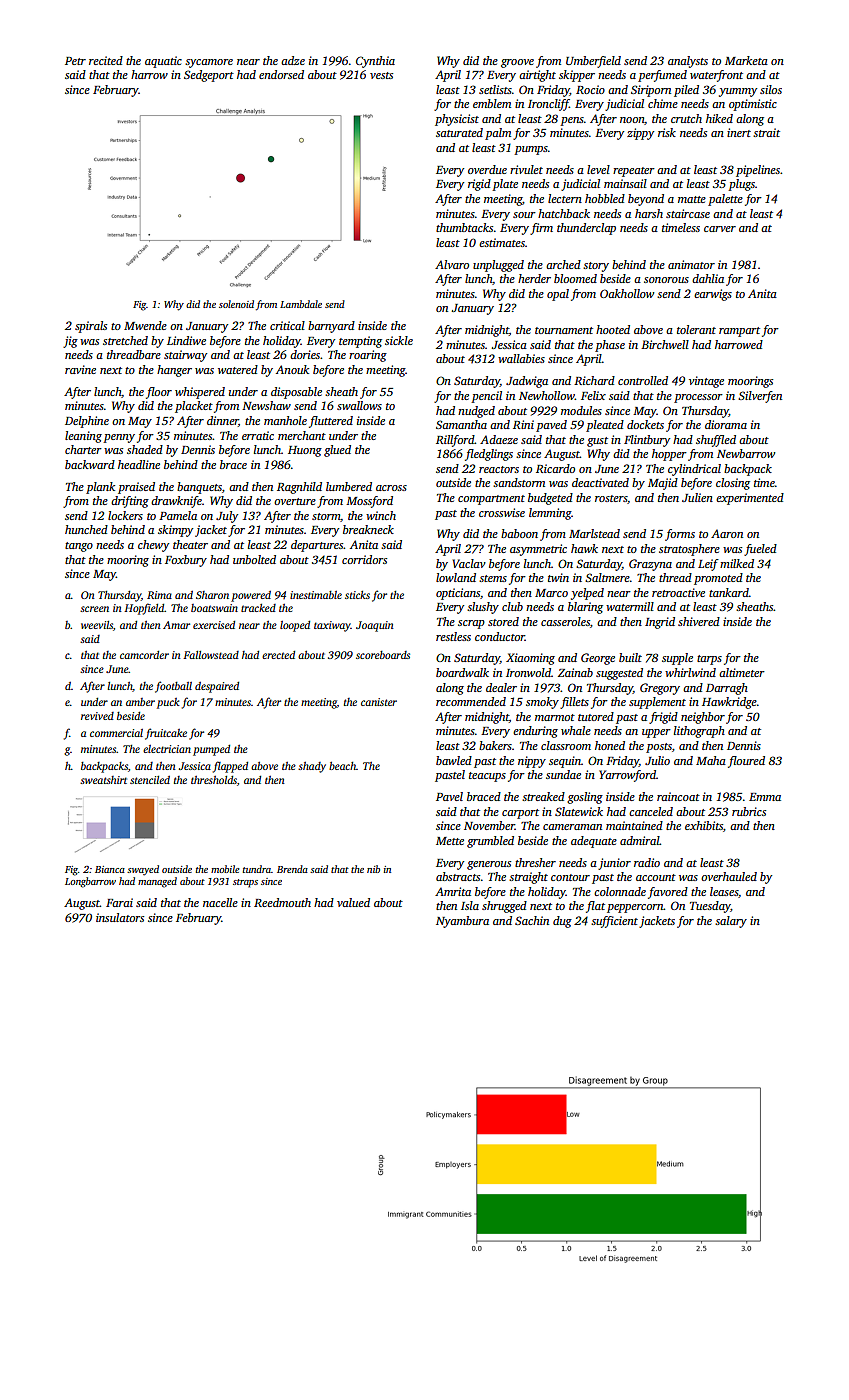 Image resolution: width=849 pixels, height=1400 pixels. What do you see at coordinates (157, 882) in the page?
I see `managed` at bounding box center [157, 882].
